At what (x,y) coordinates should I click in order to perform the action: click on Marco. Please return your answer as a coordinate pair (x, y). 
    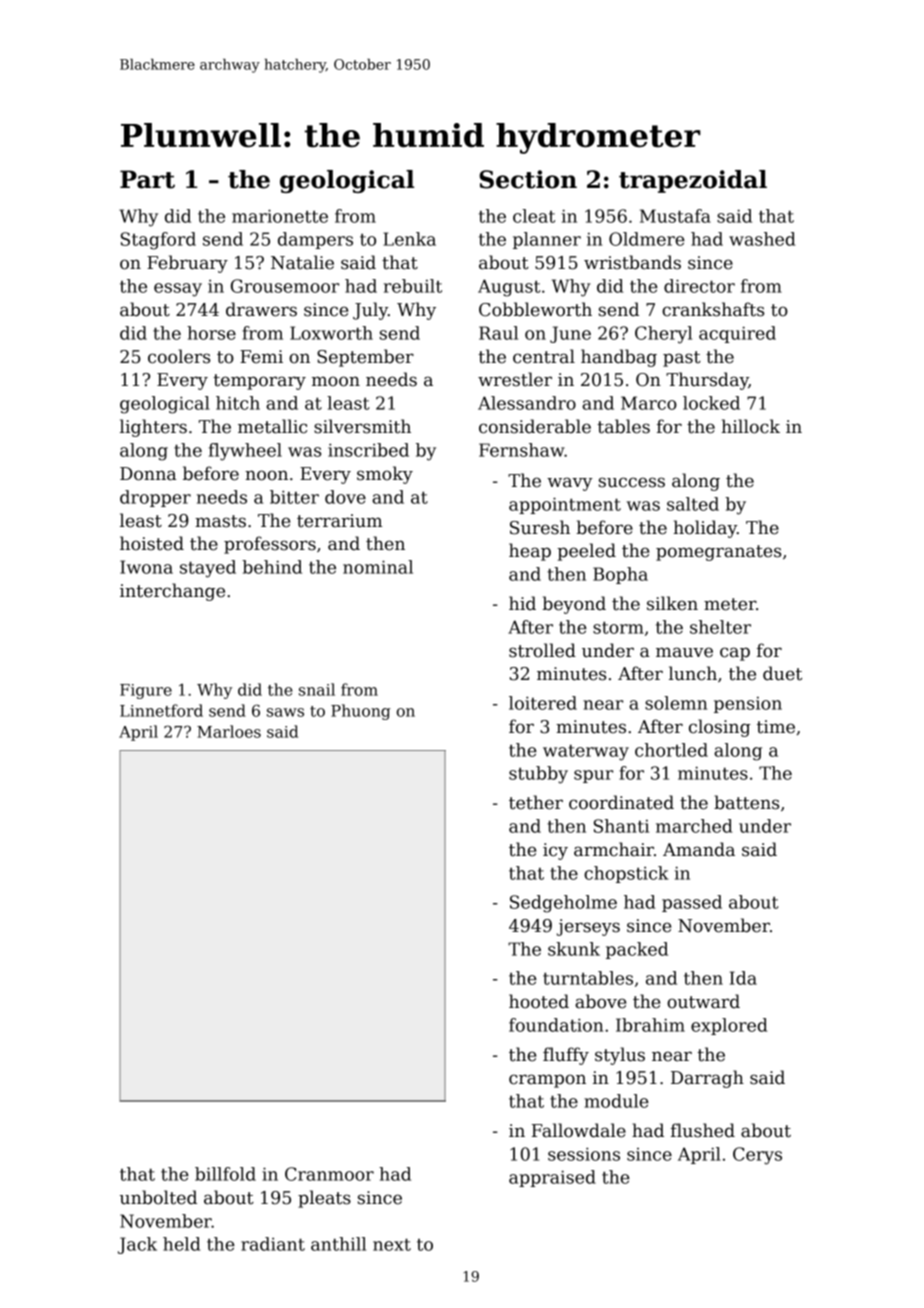
    Looking at the image, I should click on (649, 403).
